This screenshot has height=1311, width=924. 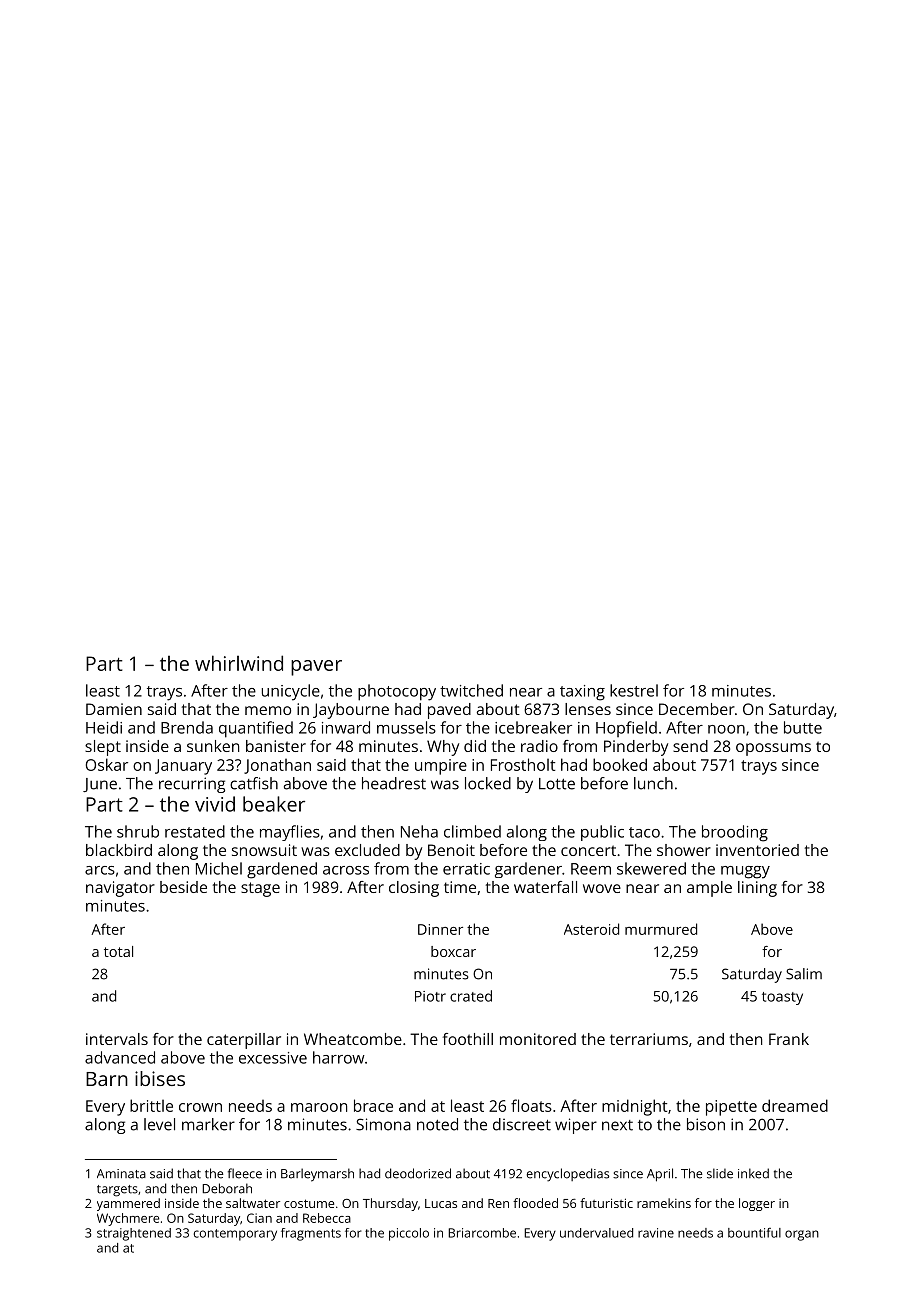 I want to click on taxing, so click(x=582, y=693).
